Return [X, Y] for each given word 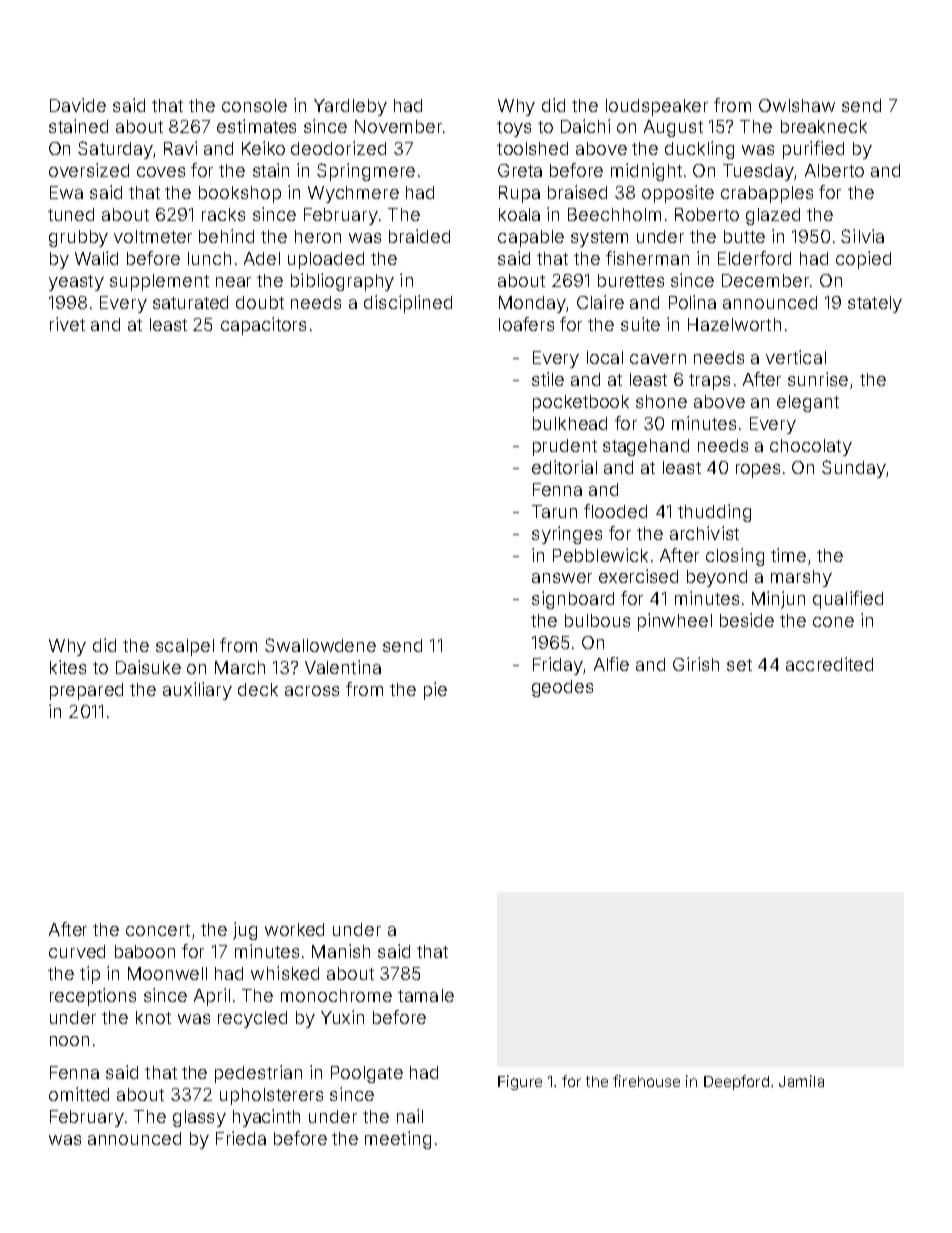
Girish [696, 664]
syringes [567, 535]
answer [562, 578]
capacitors [263, 326]
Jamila [801, 1081]
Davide [78, 105]
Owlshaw [797, 105]
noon [69, 1041]
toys [514, 129]
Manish [341, 951]
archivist [704, 533]
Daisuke [148, 667]
